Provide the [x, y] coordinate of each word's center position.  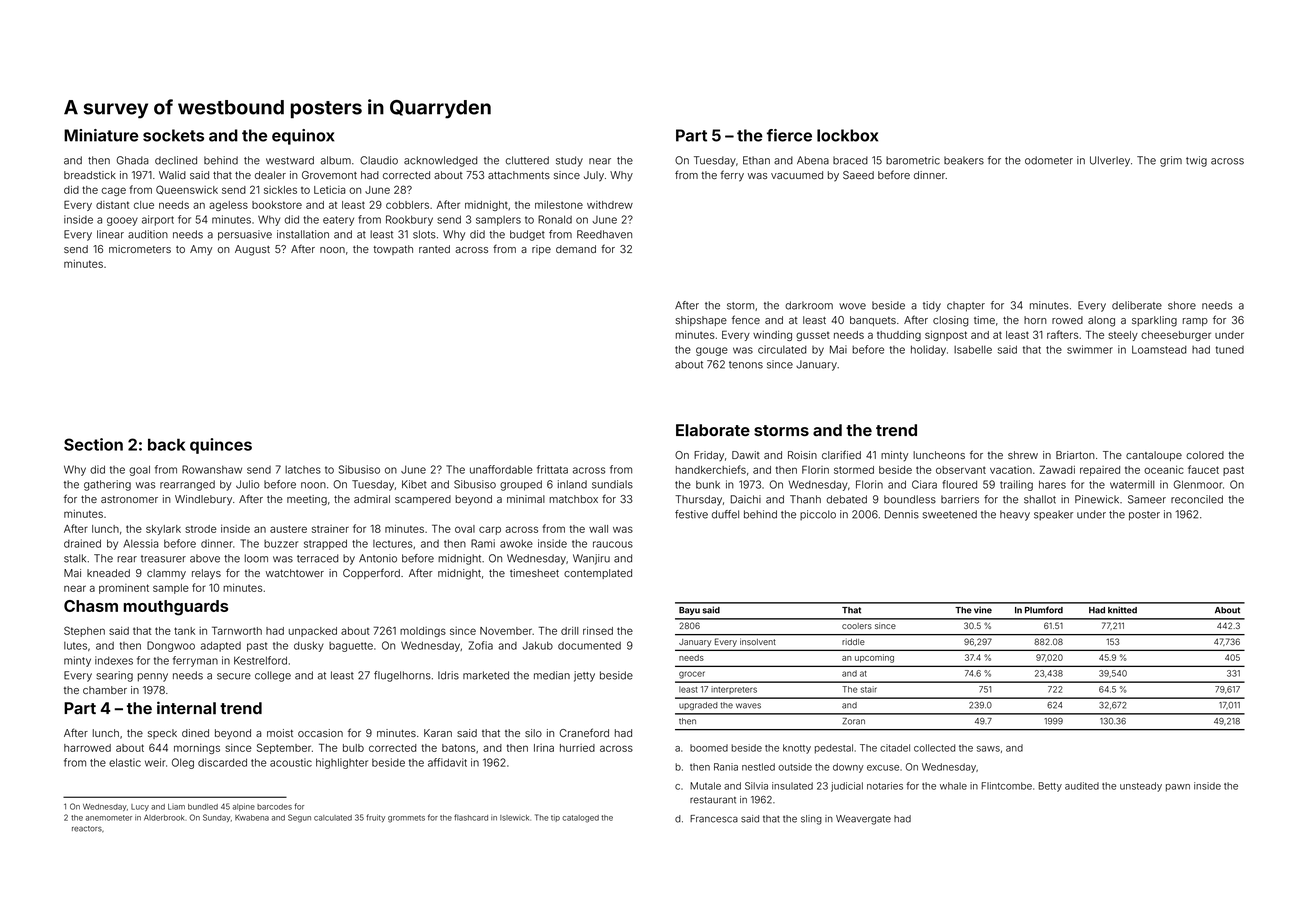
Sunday [216, 818]
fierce [789, 135]
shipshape [701, 321]
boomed [709, 748]
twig [1196, 161]
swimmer [1090, 349]
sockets [173, 135]
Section [93, 444]
